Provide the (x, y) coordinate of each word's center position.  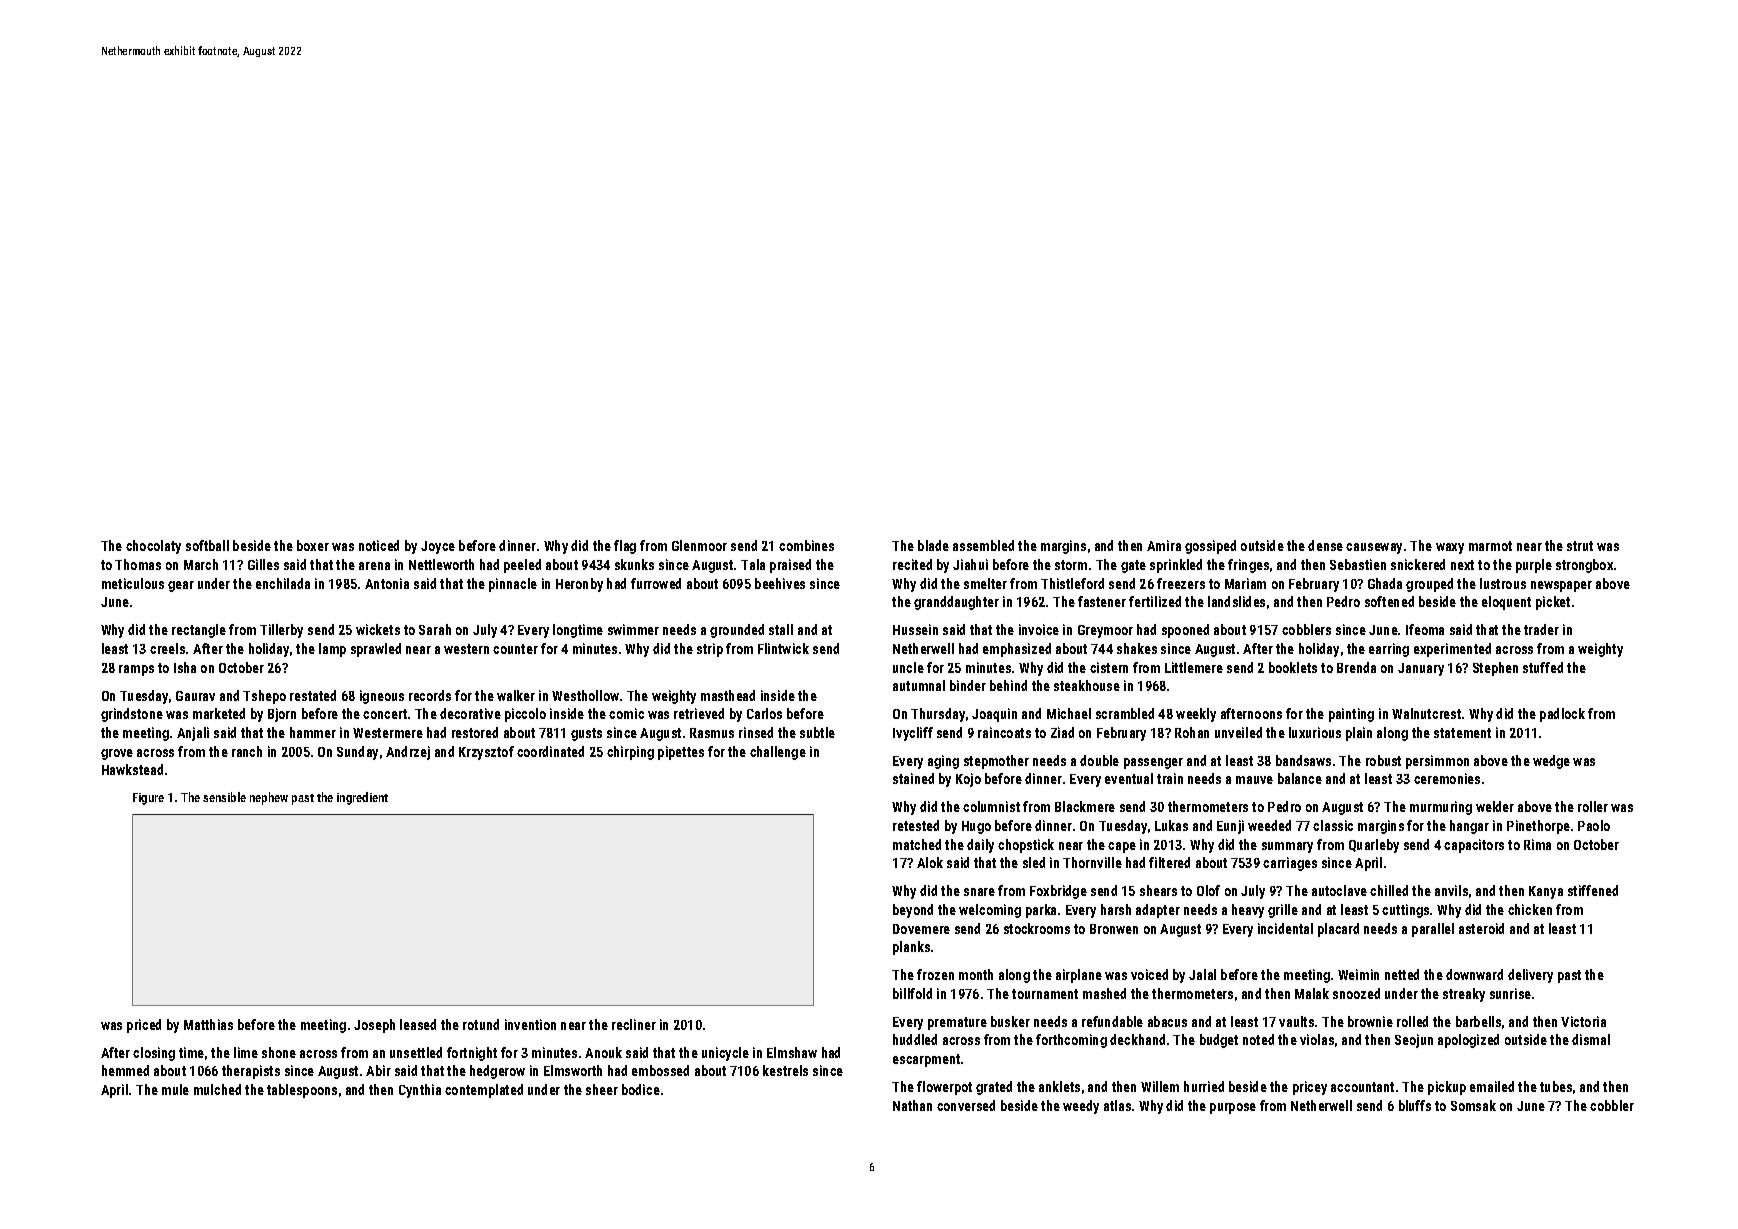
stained (913, 778)
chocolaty (153, 547)
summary (1287, 847)
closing (154, 1054)
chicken (1530, 909)
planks (911, 948)
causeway (1374, 548)
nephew (269, 798)
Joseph (374, 1026)
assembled (983, 545)
